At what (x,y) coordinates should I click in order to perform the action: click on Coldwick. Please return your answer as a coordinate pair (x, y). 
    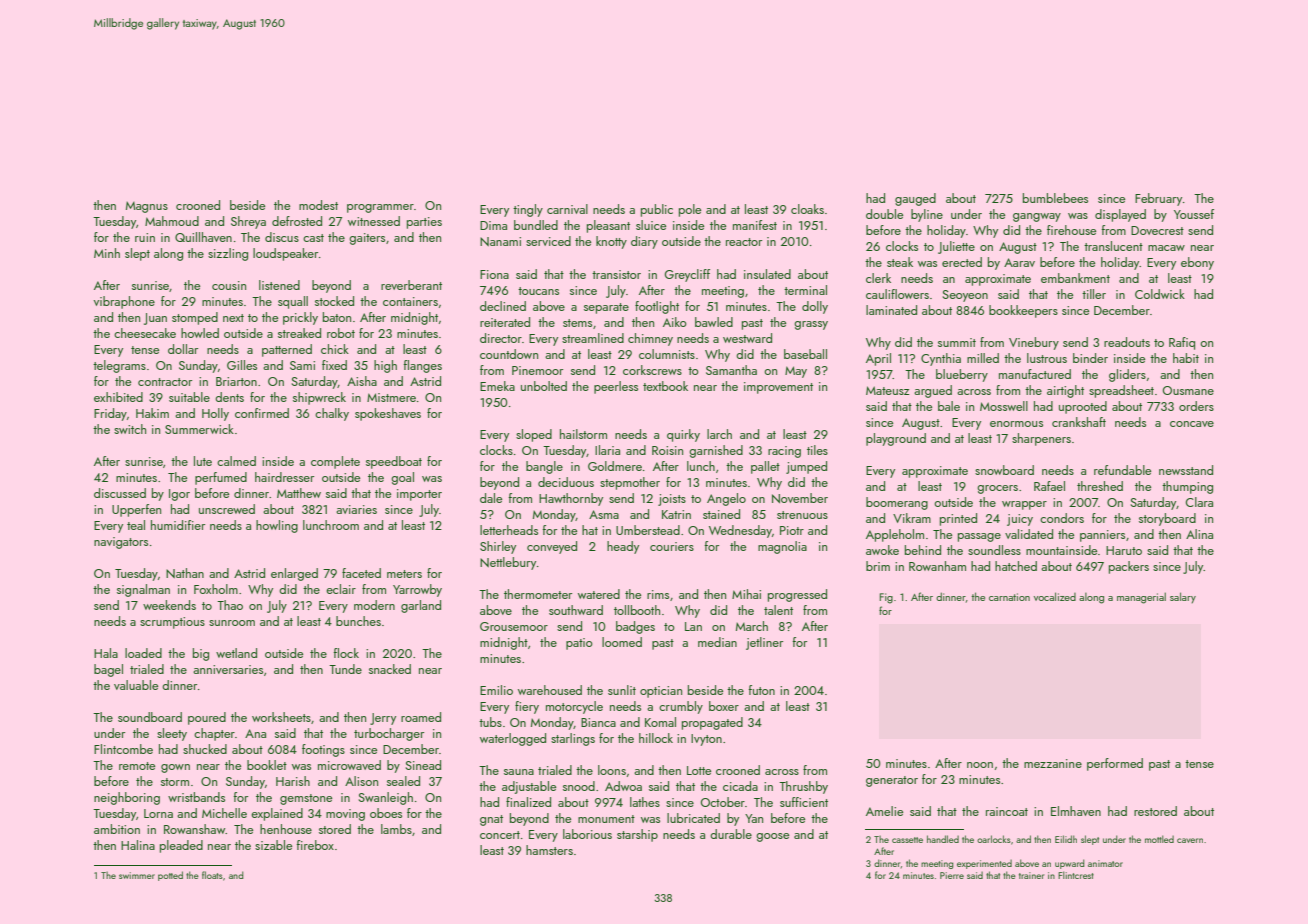
    Looking at the image, I should click on (1160, 294).
